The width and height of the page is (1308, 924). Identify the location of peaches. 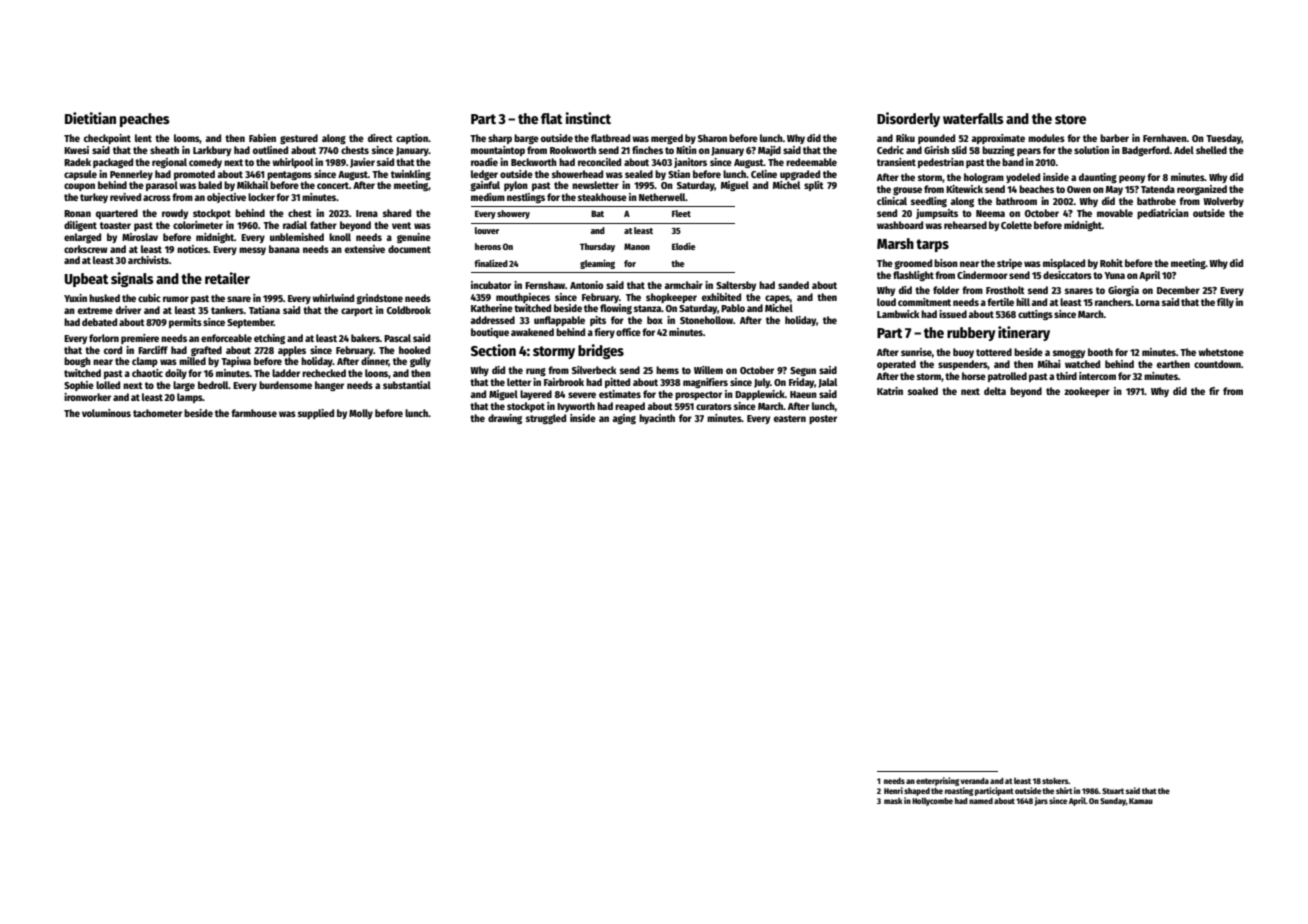
(145, 120).
